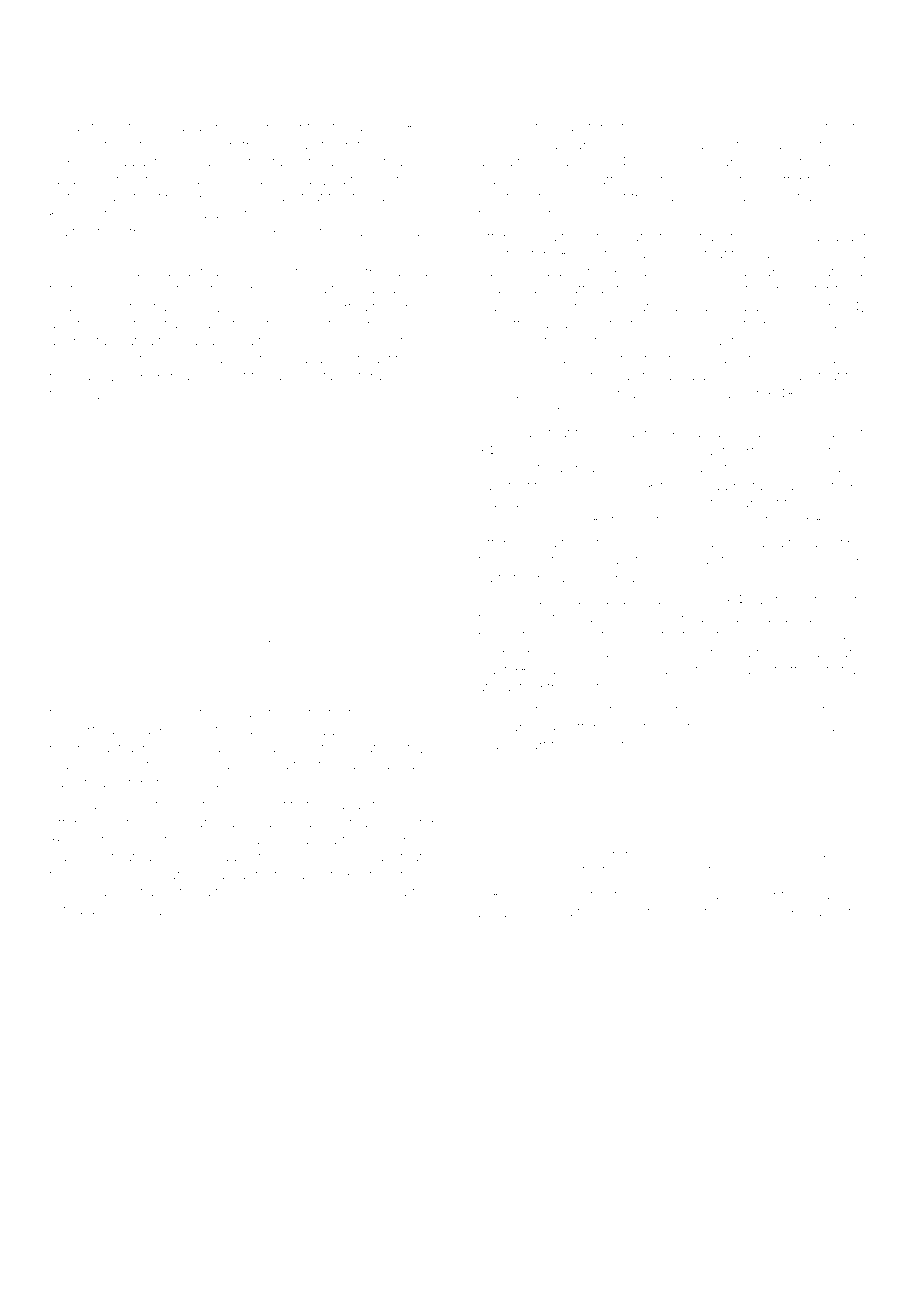  What do you see at coordinates (751, 729) in the screenshot?
I see `picnicked` at bounding box center [751, 729].
